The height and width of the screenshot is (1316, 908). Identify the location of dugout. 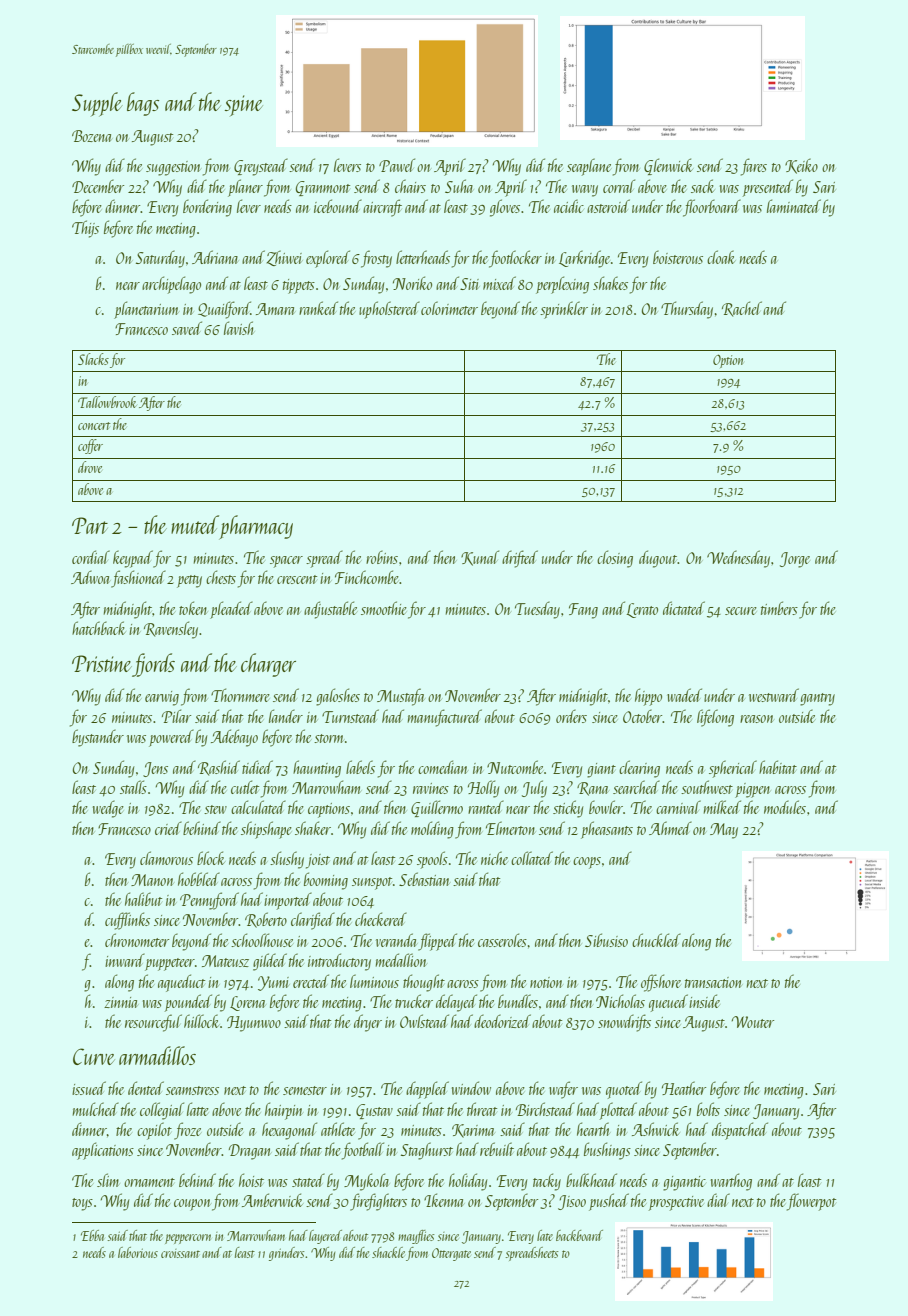
(658, 559).
